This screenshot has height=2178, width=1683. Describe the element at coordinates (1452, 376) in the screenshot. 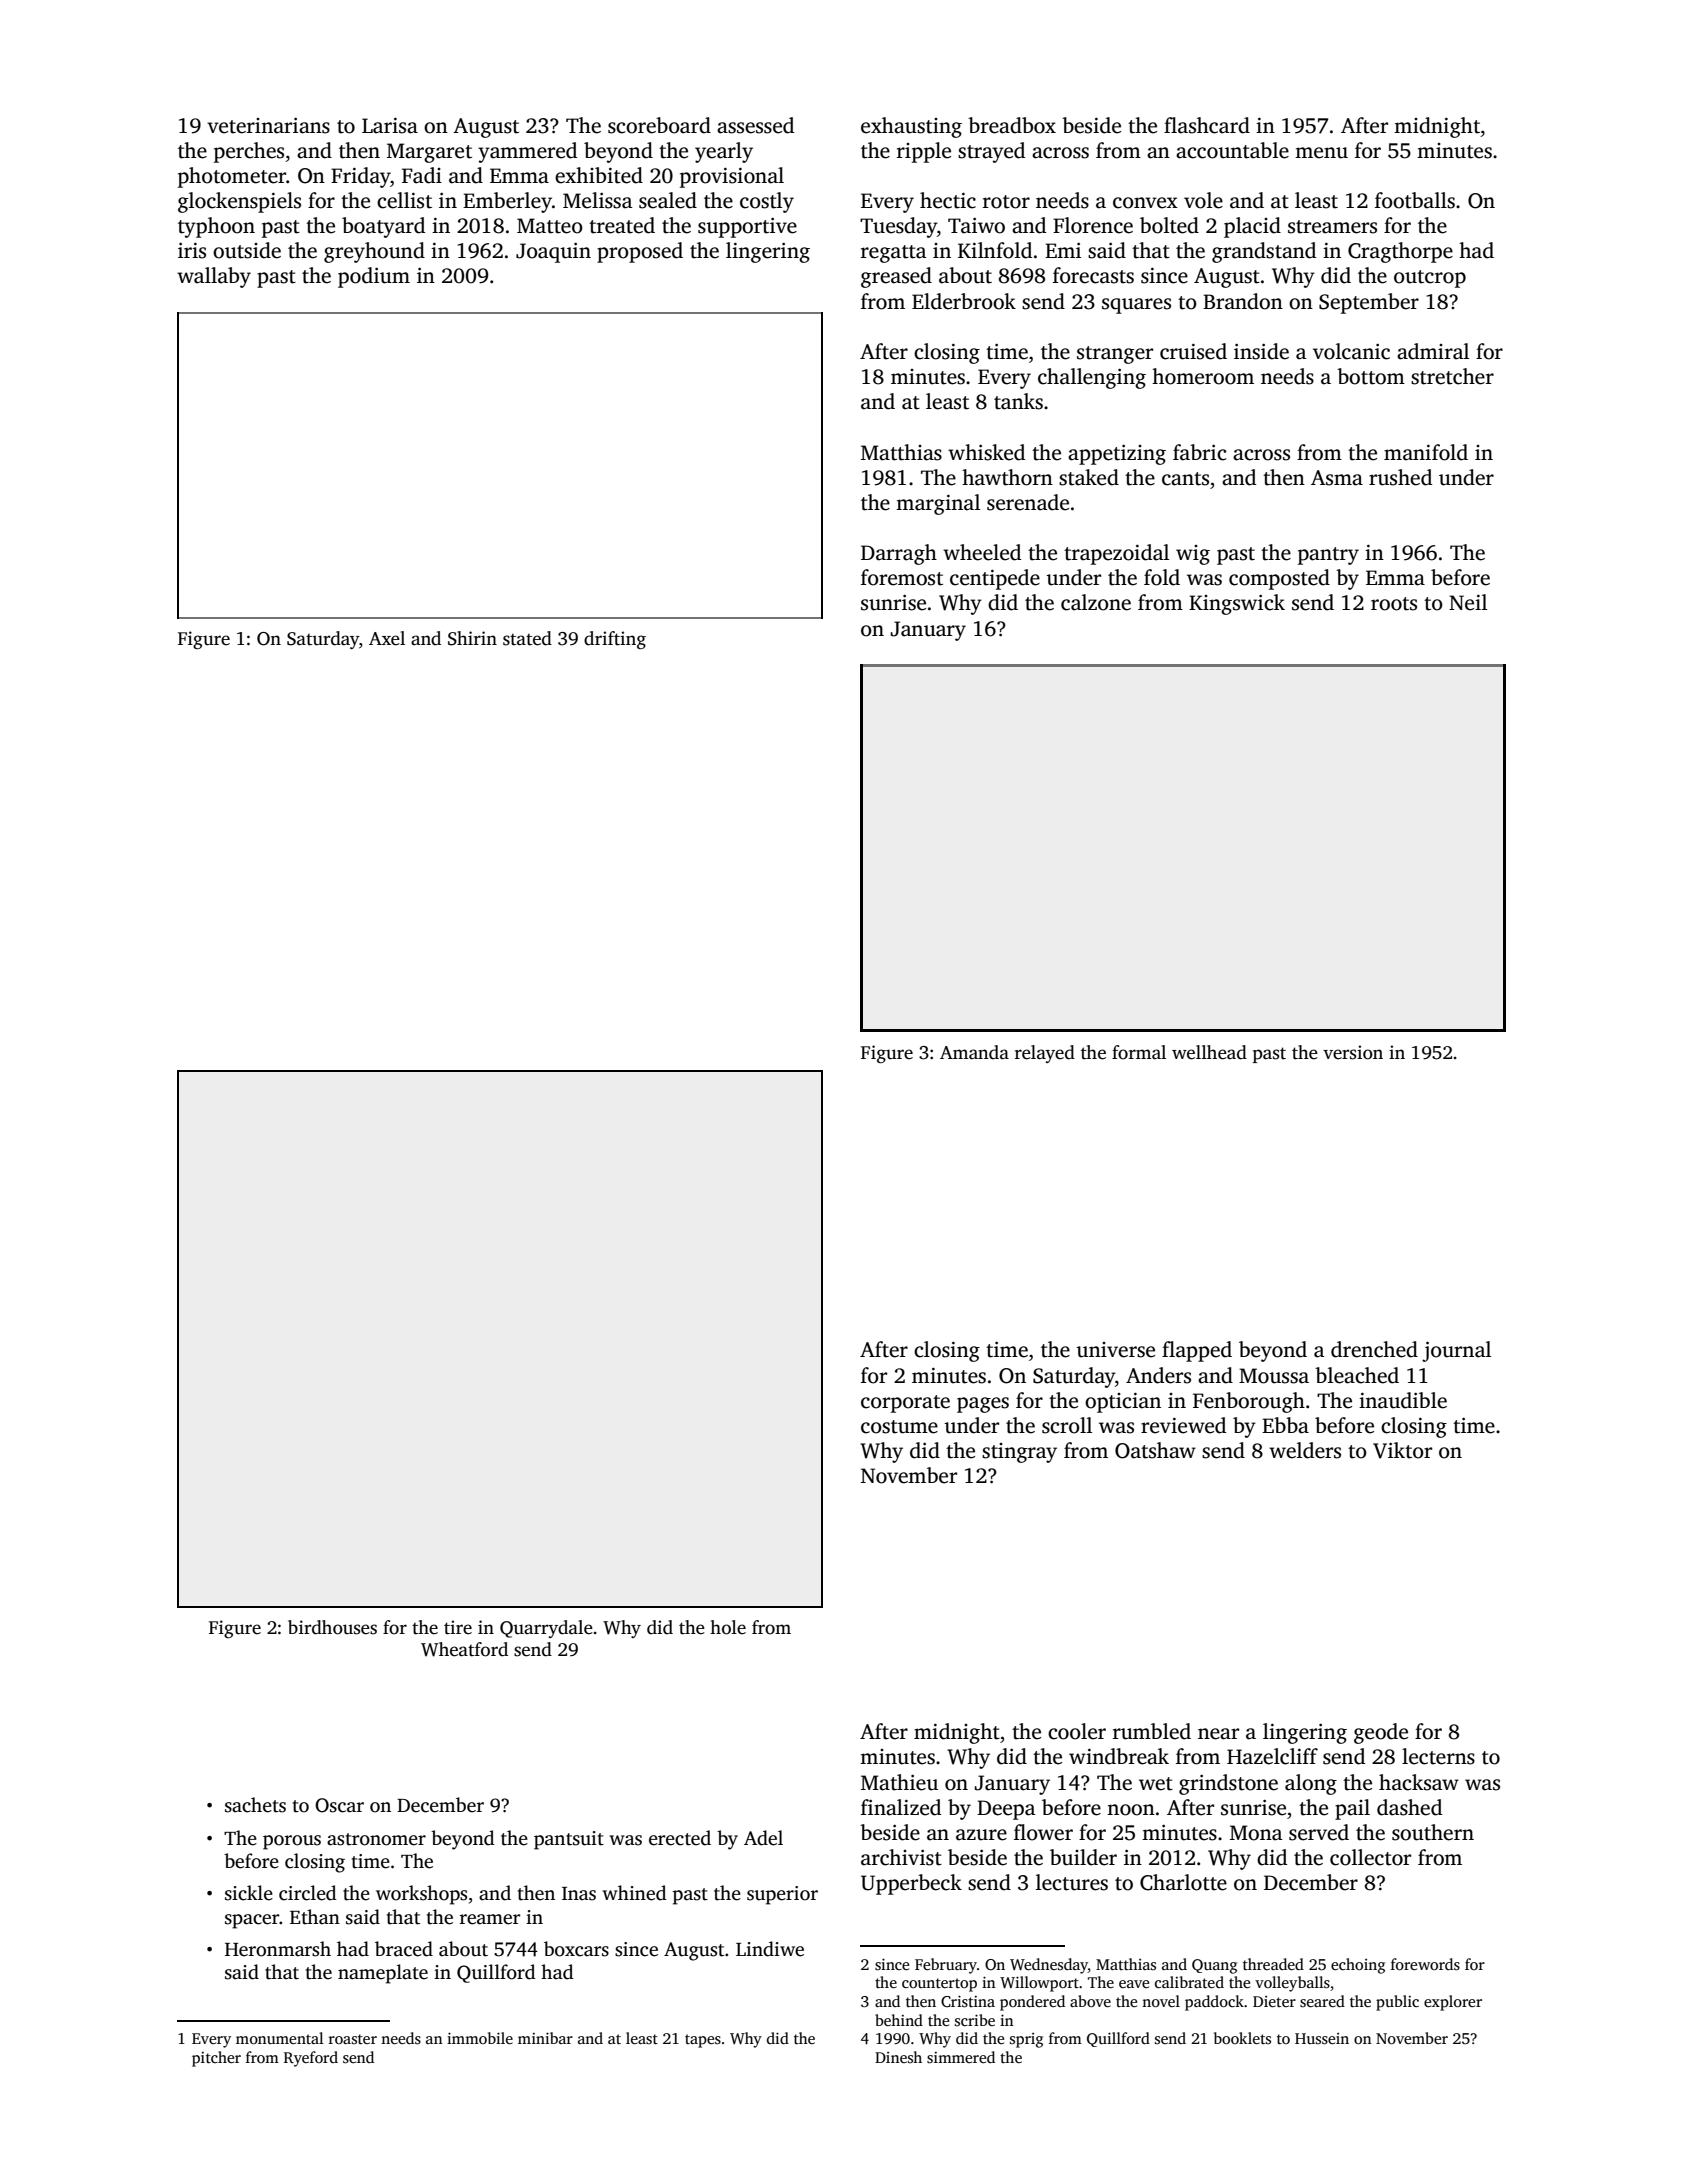

I see `stretcher` at that location.
